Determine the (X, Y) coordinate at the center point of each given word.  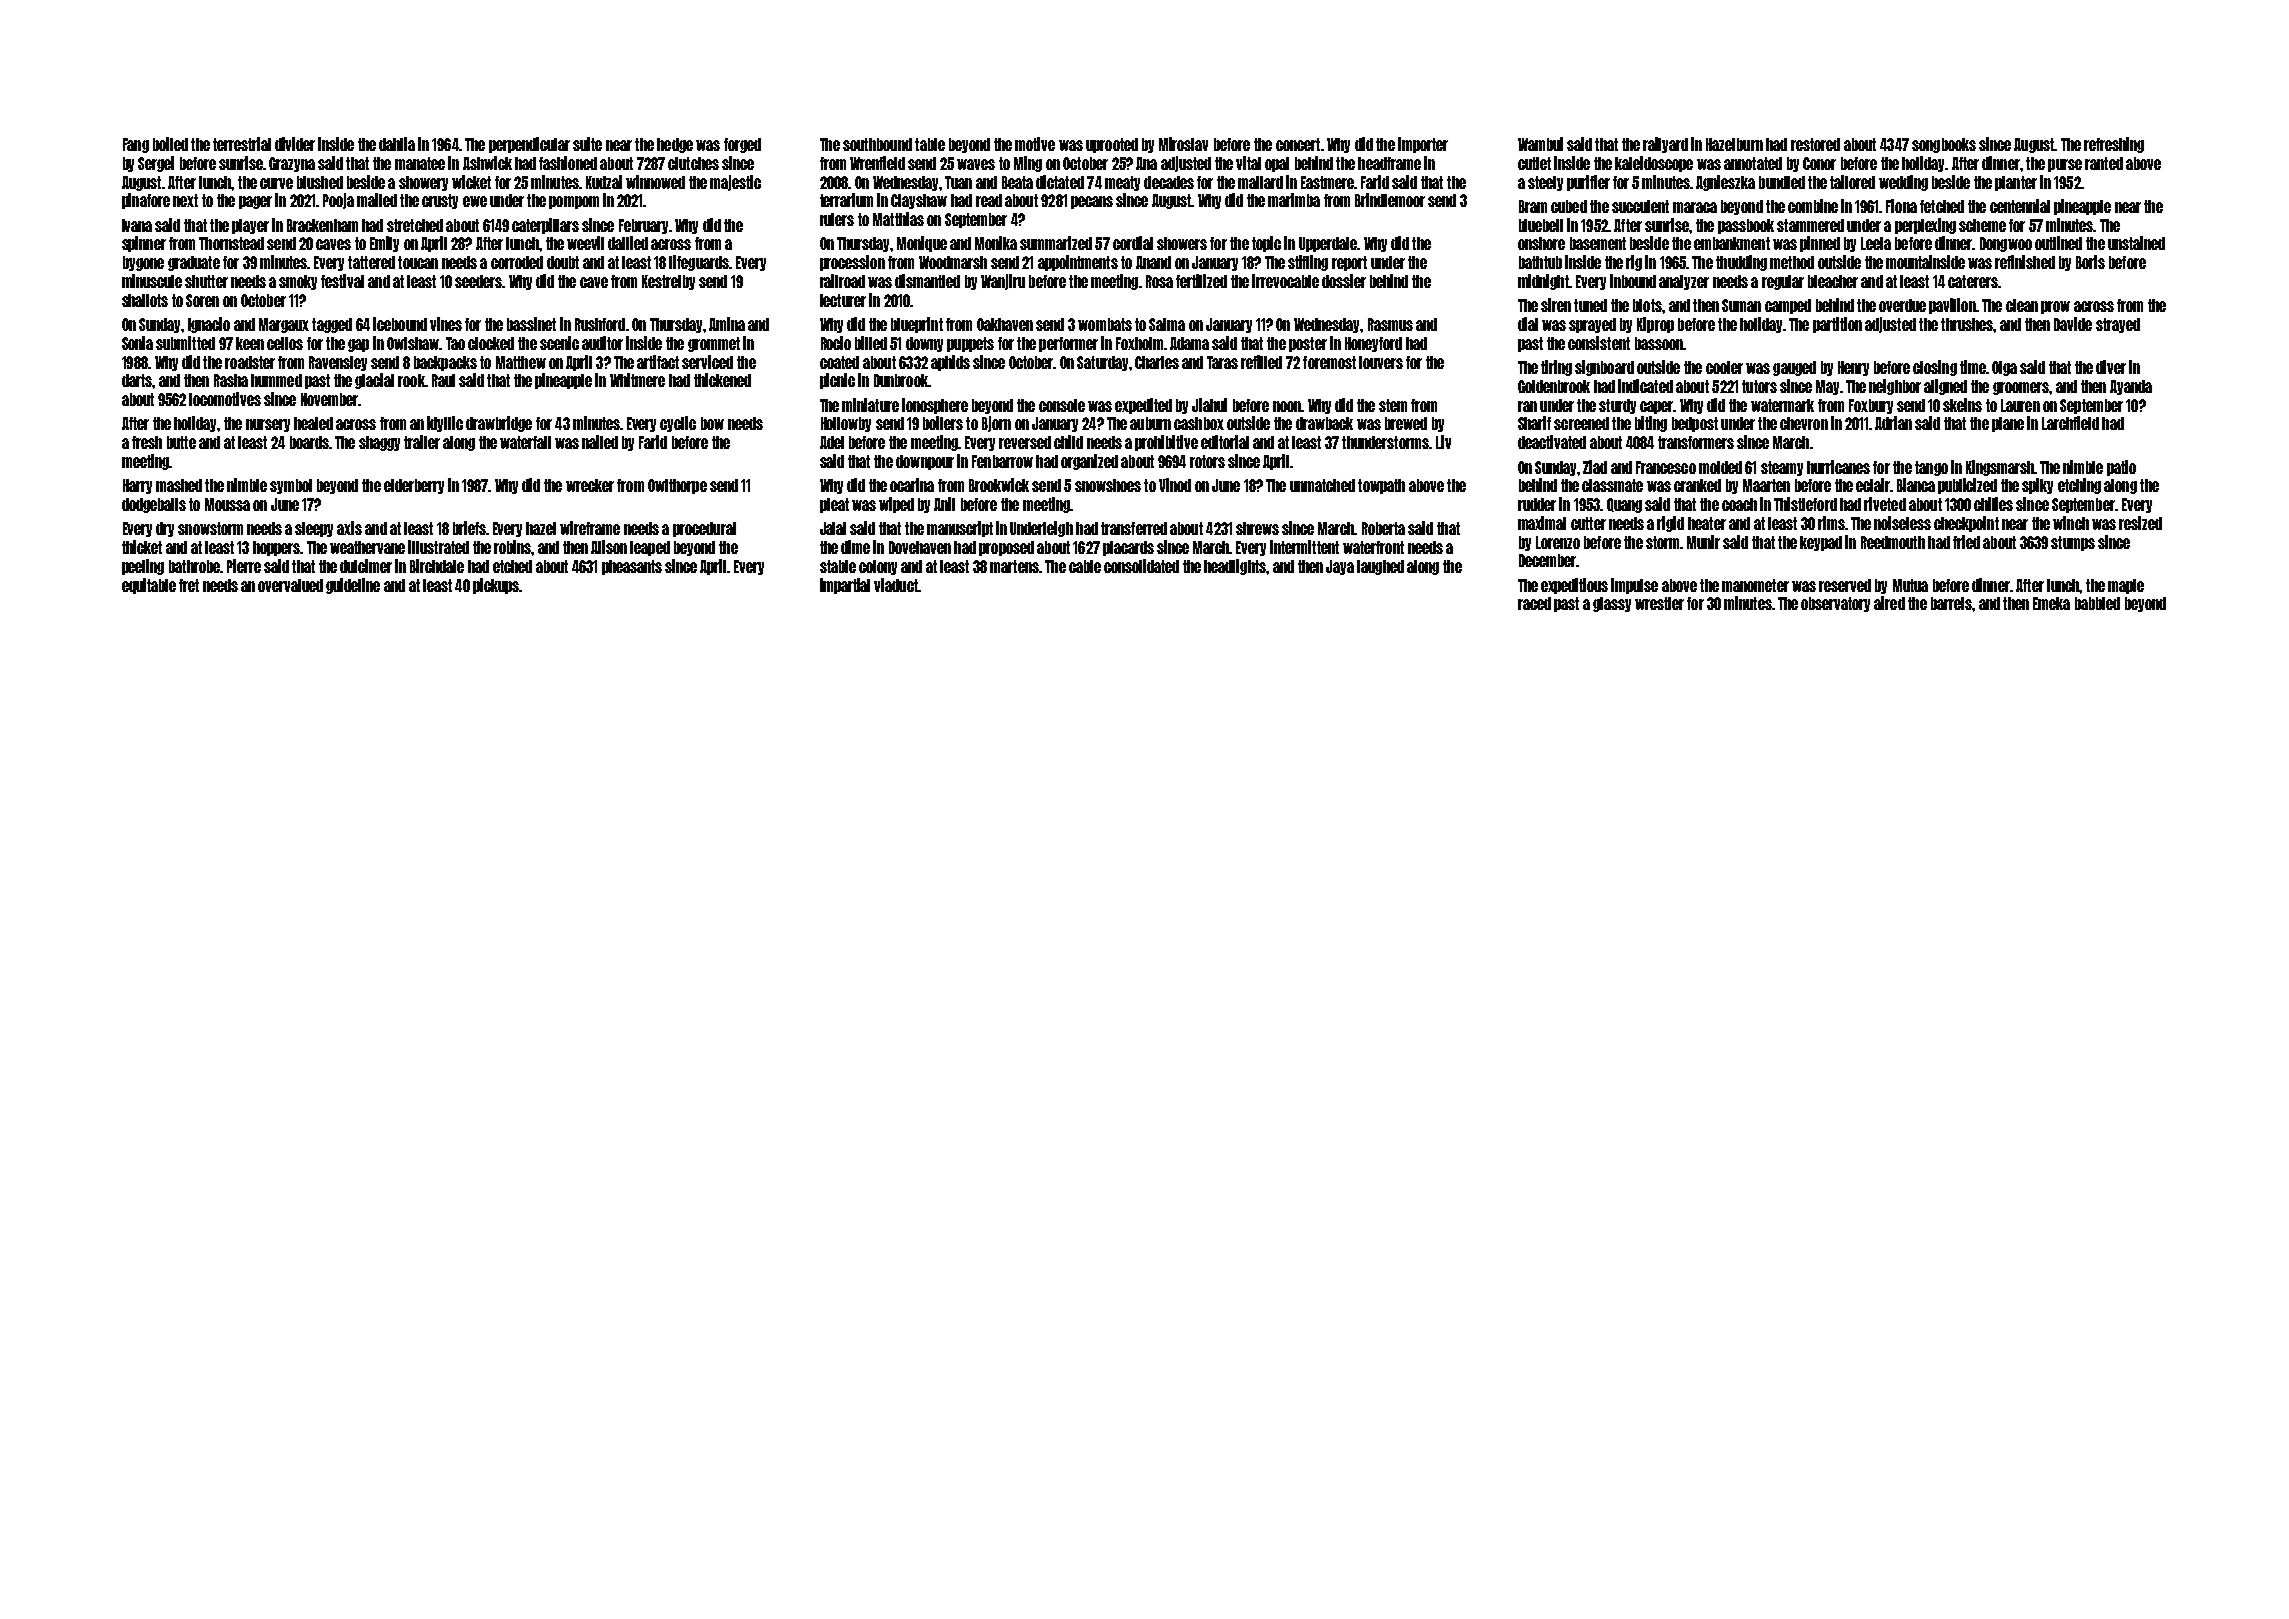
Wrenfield (877, 163)
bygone (143, 263)
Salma (1167, 324)
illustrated (438, 547)
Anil (944, 504)
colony (878, 567)
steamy (1782, 468)
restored (1815, 144)
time (1973, 367)
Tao (455, 343)
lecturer (843, 300)
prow (2055, 307)
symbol (291, 486)
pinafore (146, 201)
